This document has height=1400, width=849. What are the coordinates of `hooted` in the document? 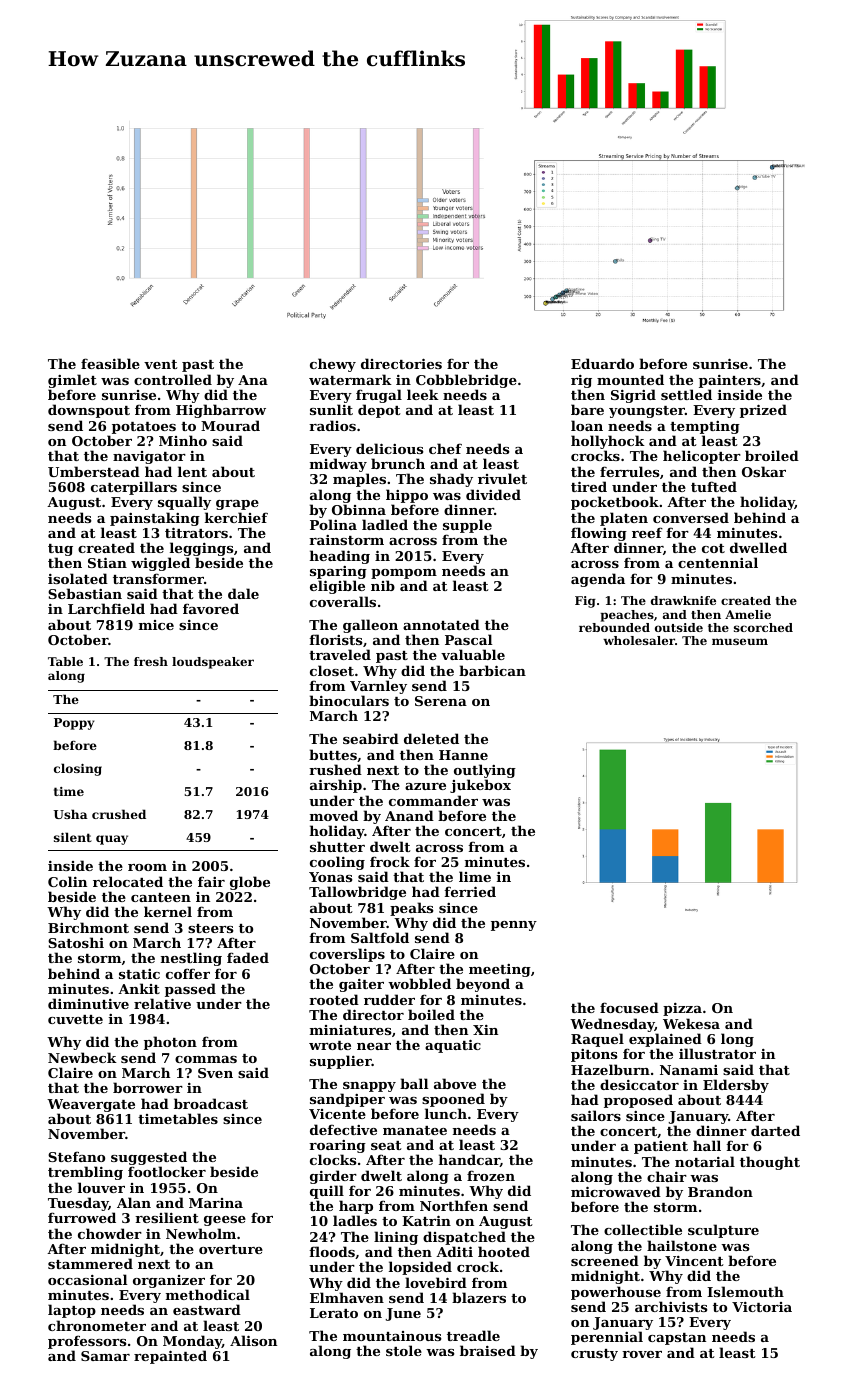 It's located at (504, 1251).
